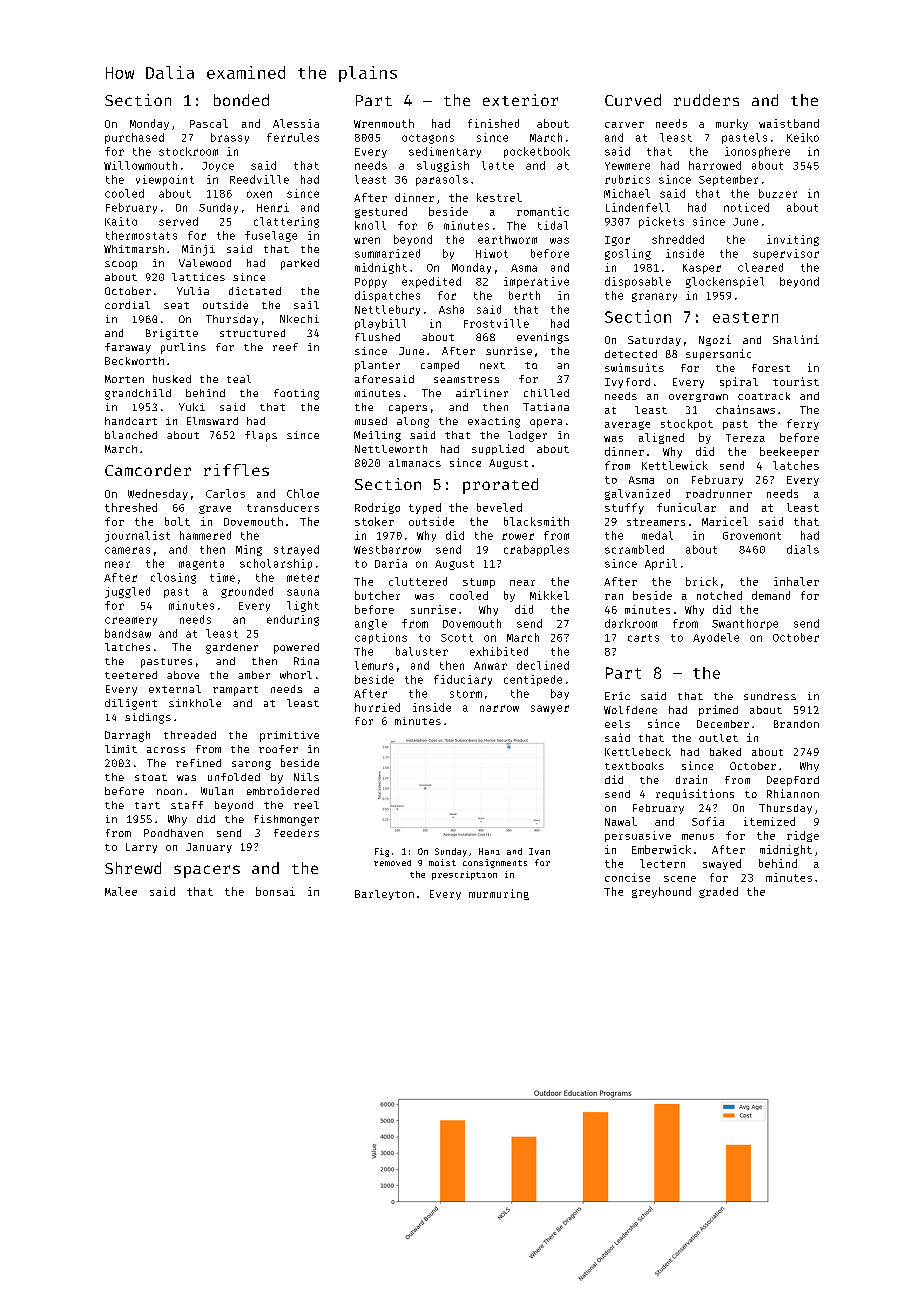 The height and width of the screenshot is (1308, 924). Describe the element at coordinates (638, 282) in the screenshot. I see `disposable` at that location.
